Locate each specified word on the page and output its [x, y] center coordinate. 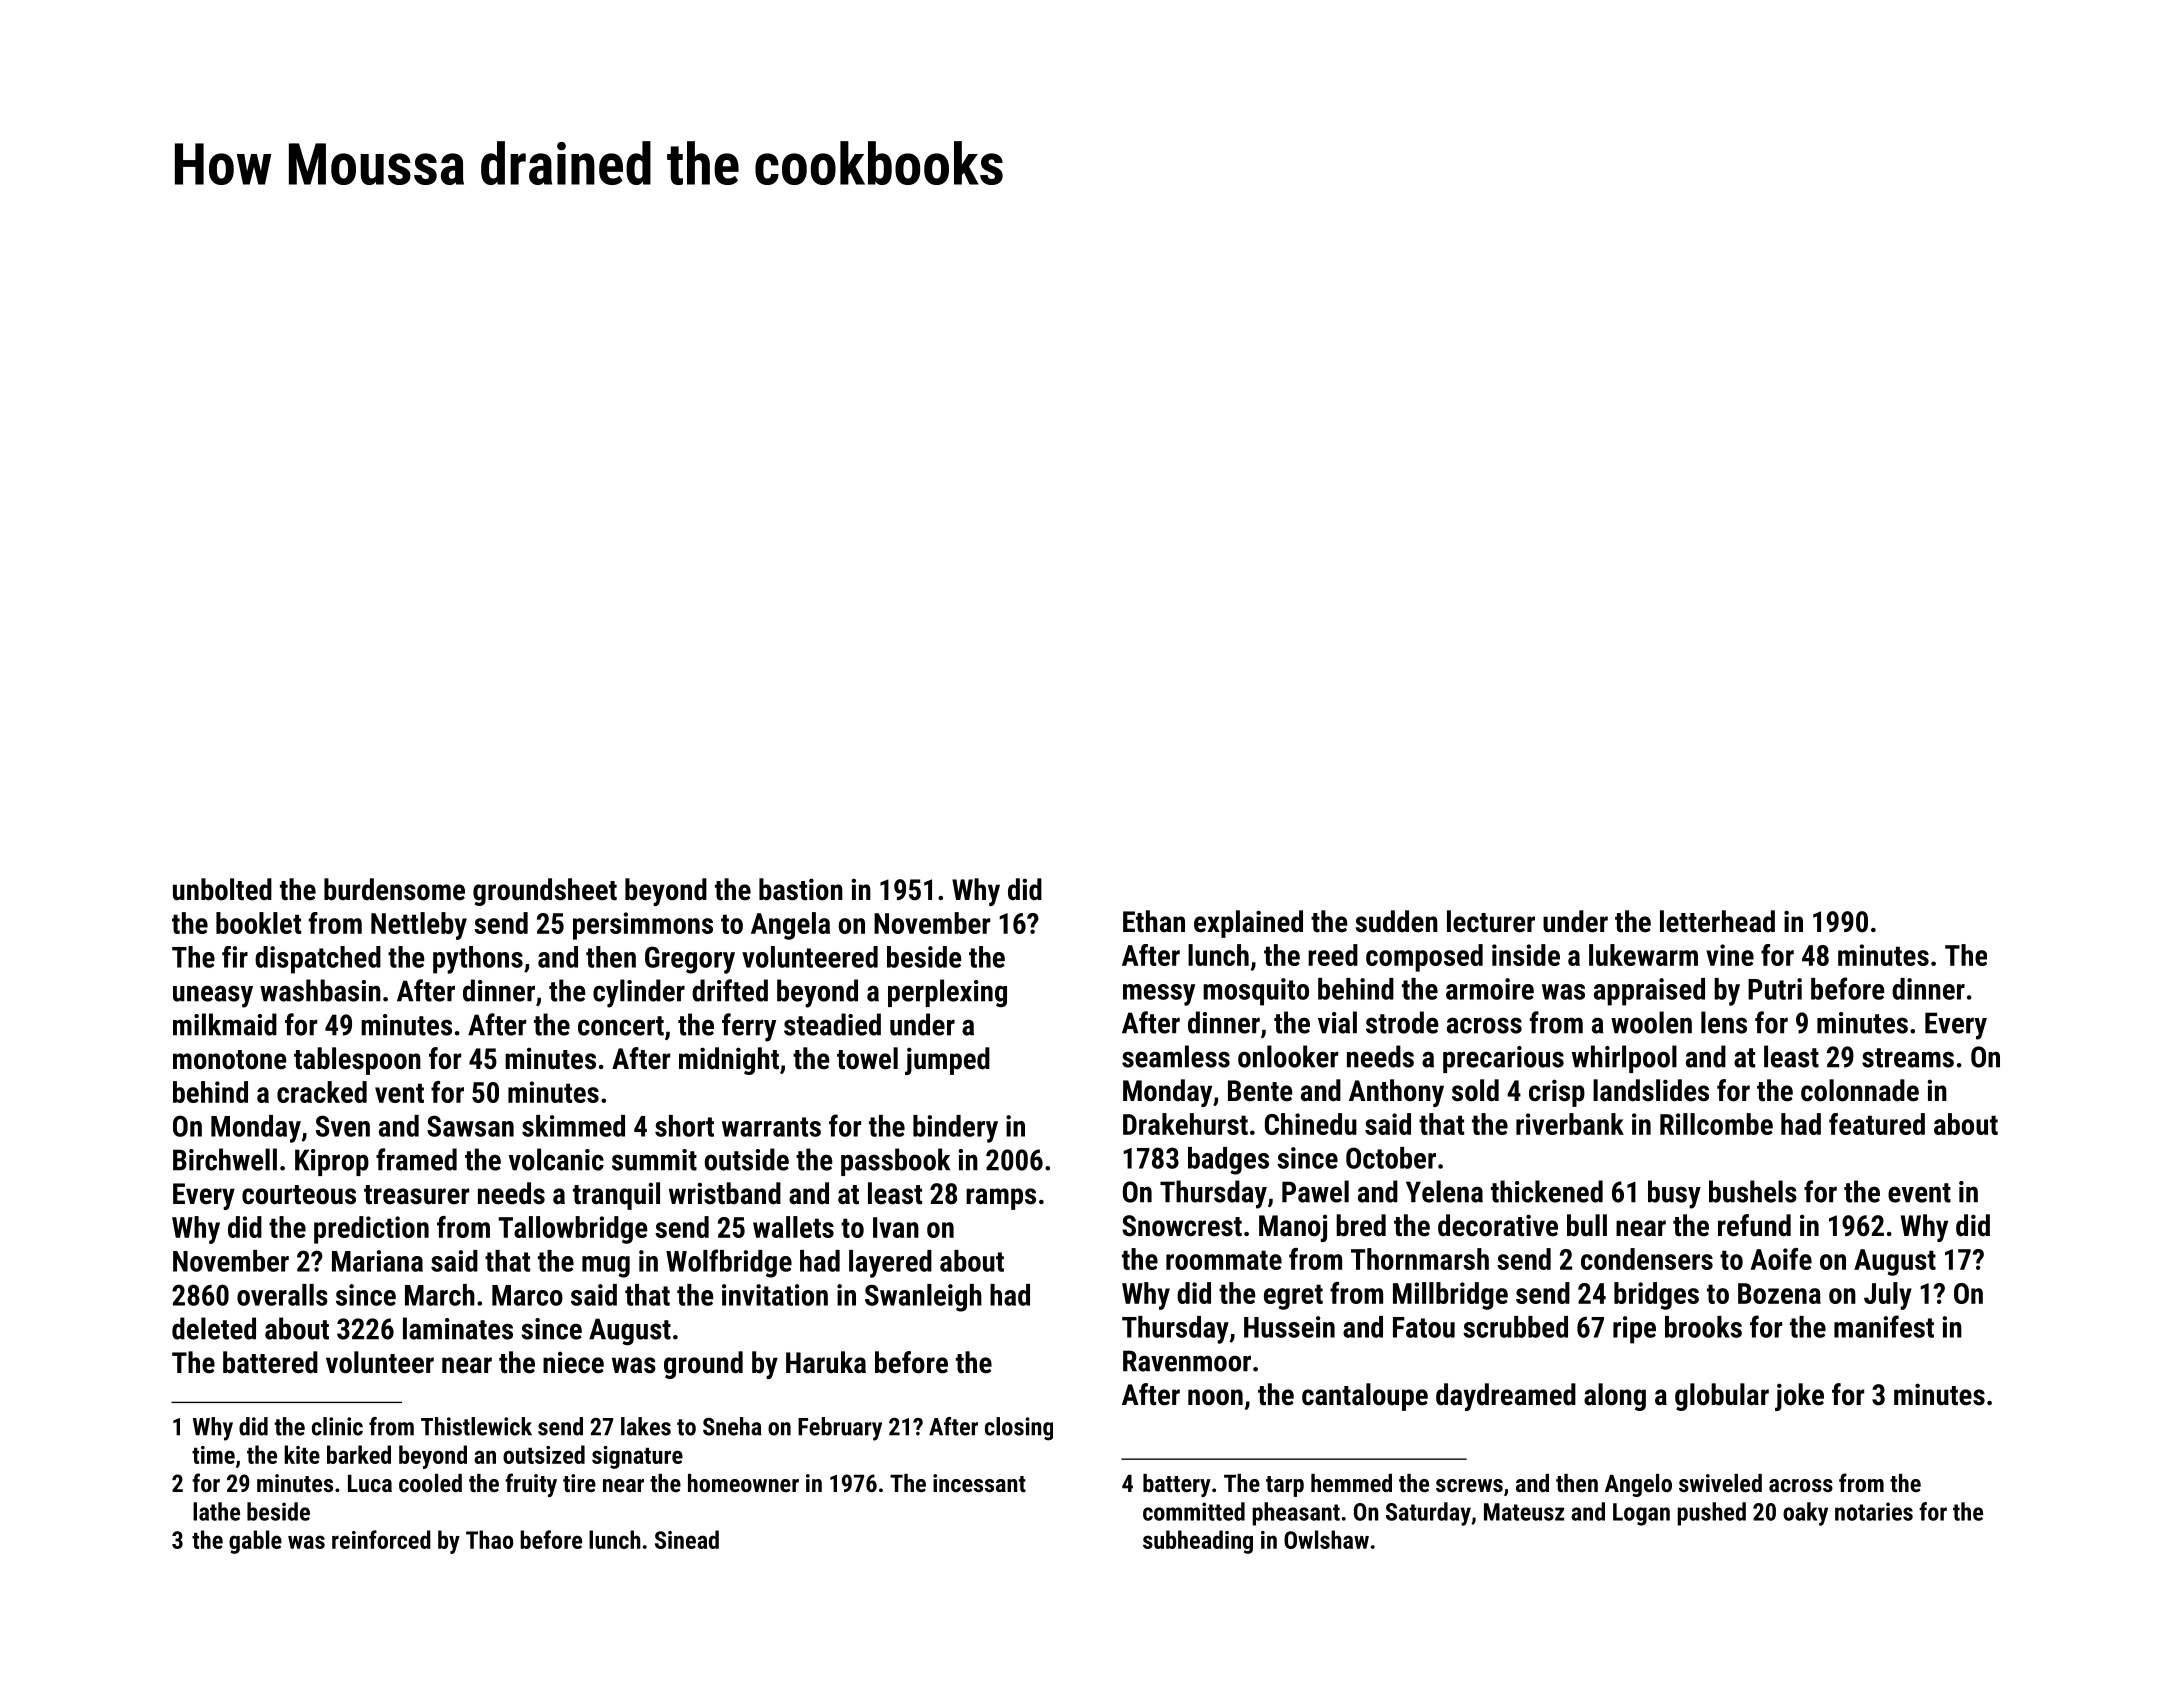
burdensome [394, 889]
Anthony [1396, 1093]
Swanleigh [923, 1298]
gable [255, 1542]
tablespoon [357, 1061]
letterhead [1717, 921]
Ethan [1154, 921]
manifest [1884, 1326]
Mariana [377, 1261]
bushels [1753, 1191]
